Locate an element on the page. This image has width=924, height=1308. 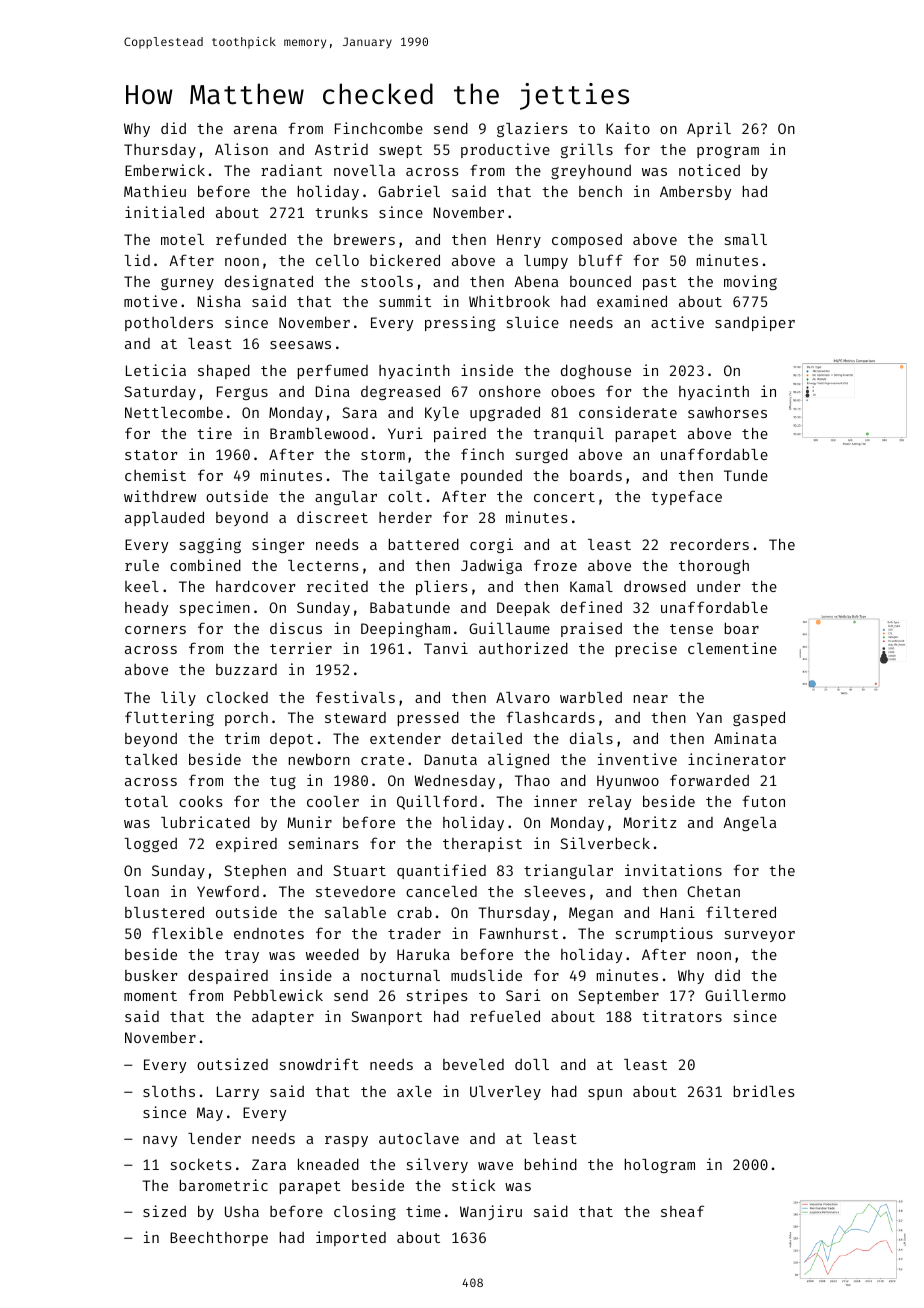
program is located at coordinates (728, 152).
